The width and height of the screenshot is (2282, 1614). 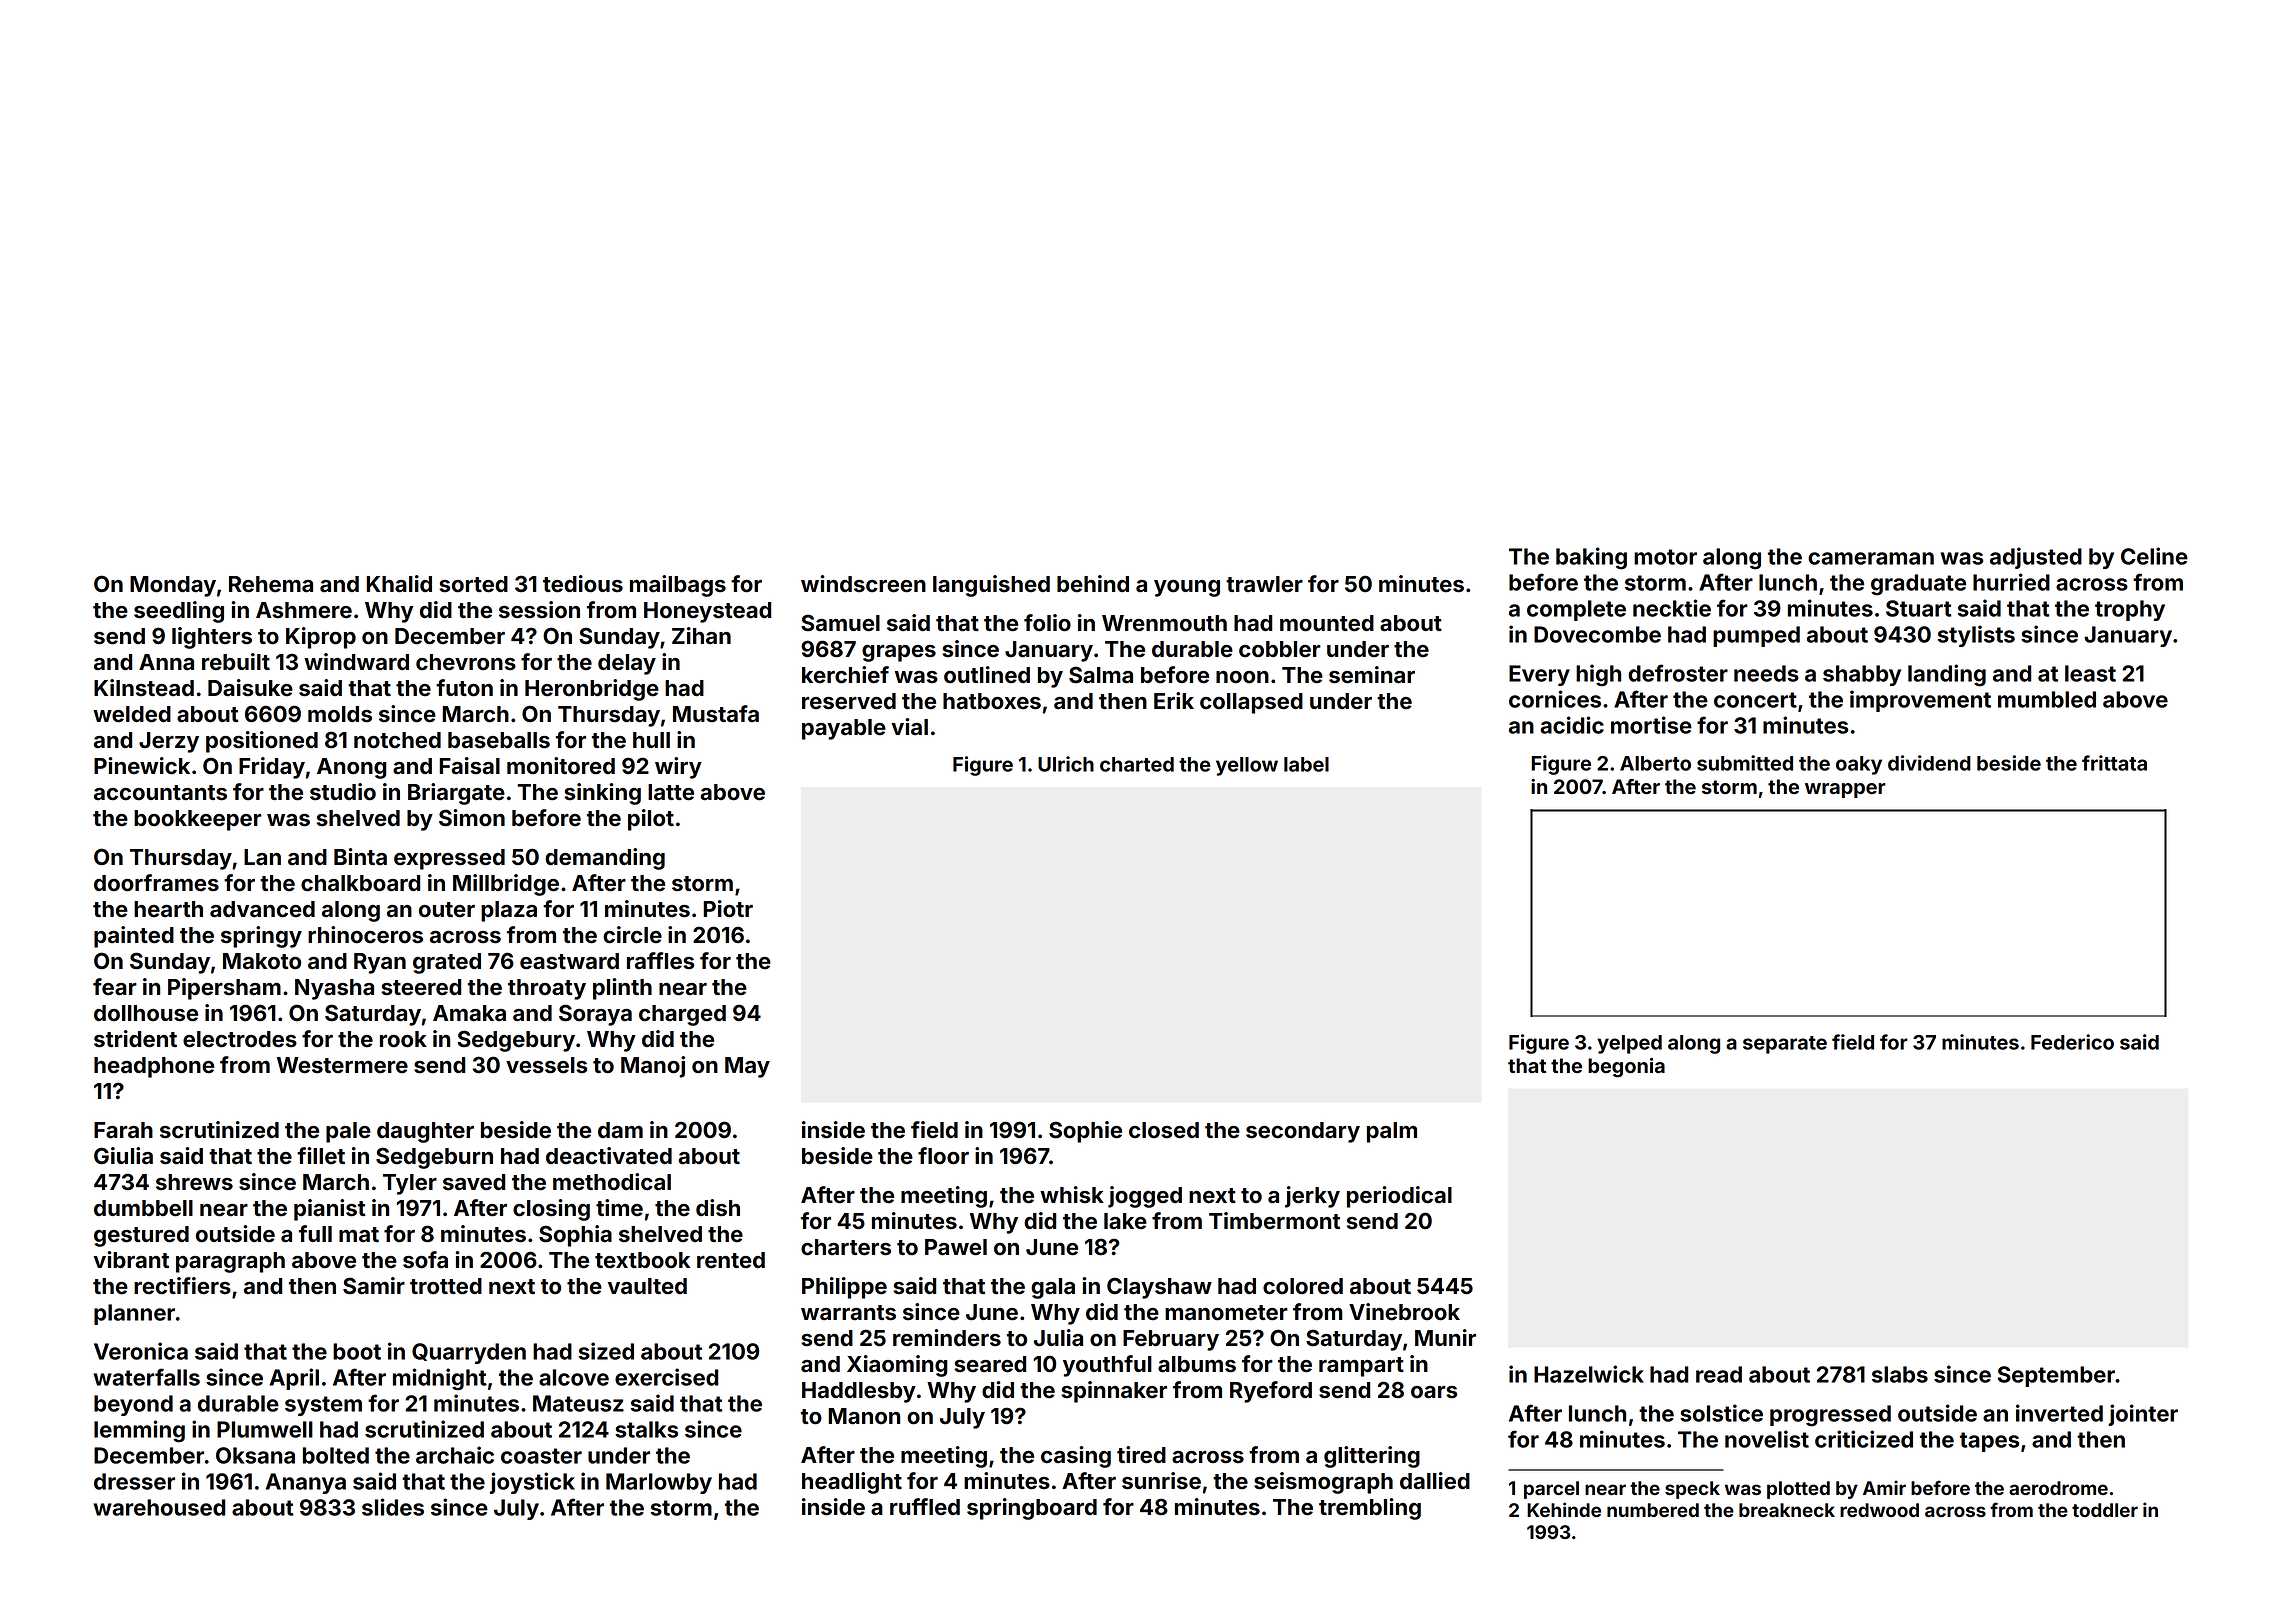 I want to click on Monday, so click(x=173, y=586).
